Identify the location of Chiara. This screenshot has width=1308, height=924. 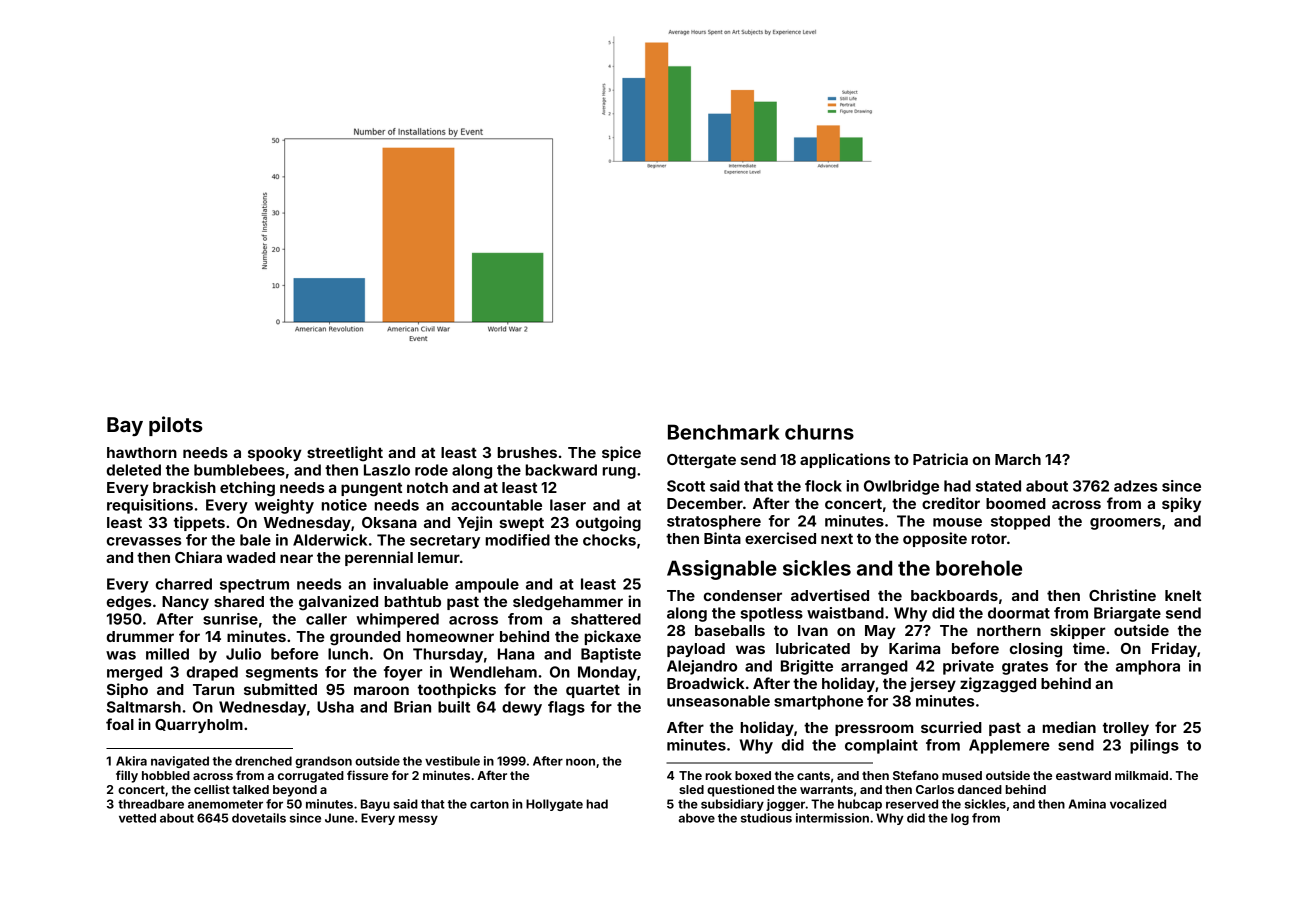
(198, 557).
